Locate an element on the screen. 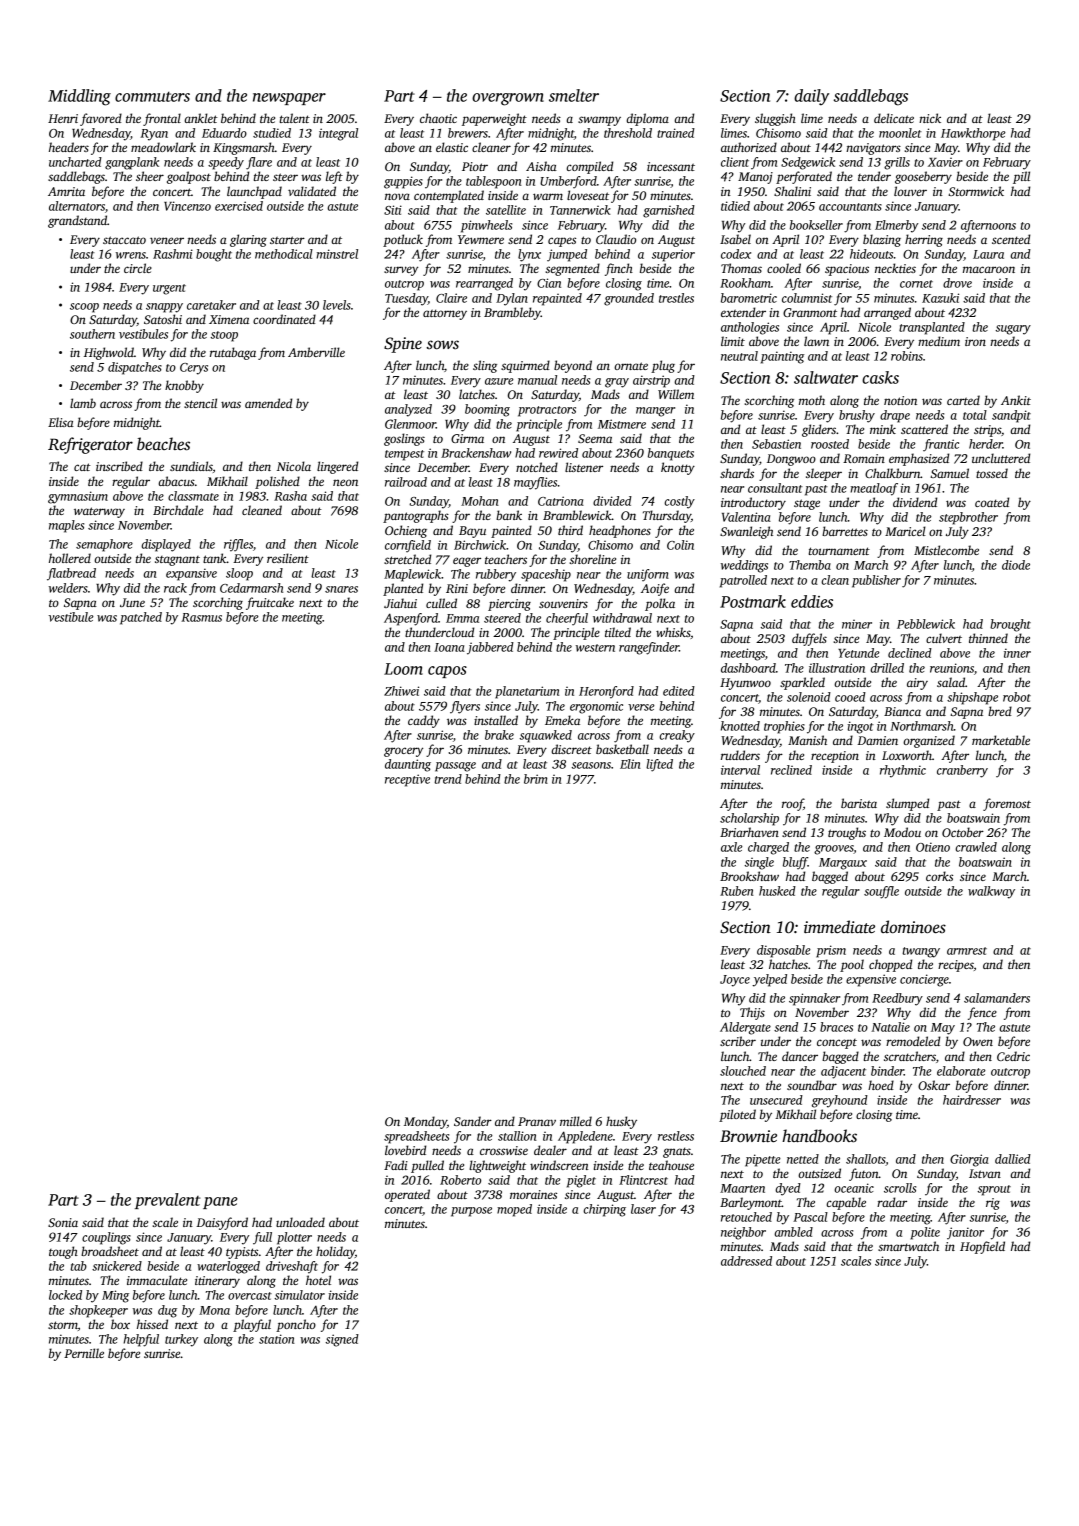 This screenshot has height=1526, width=1079. prism is located at coordinates (831, 951).
